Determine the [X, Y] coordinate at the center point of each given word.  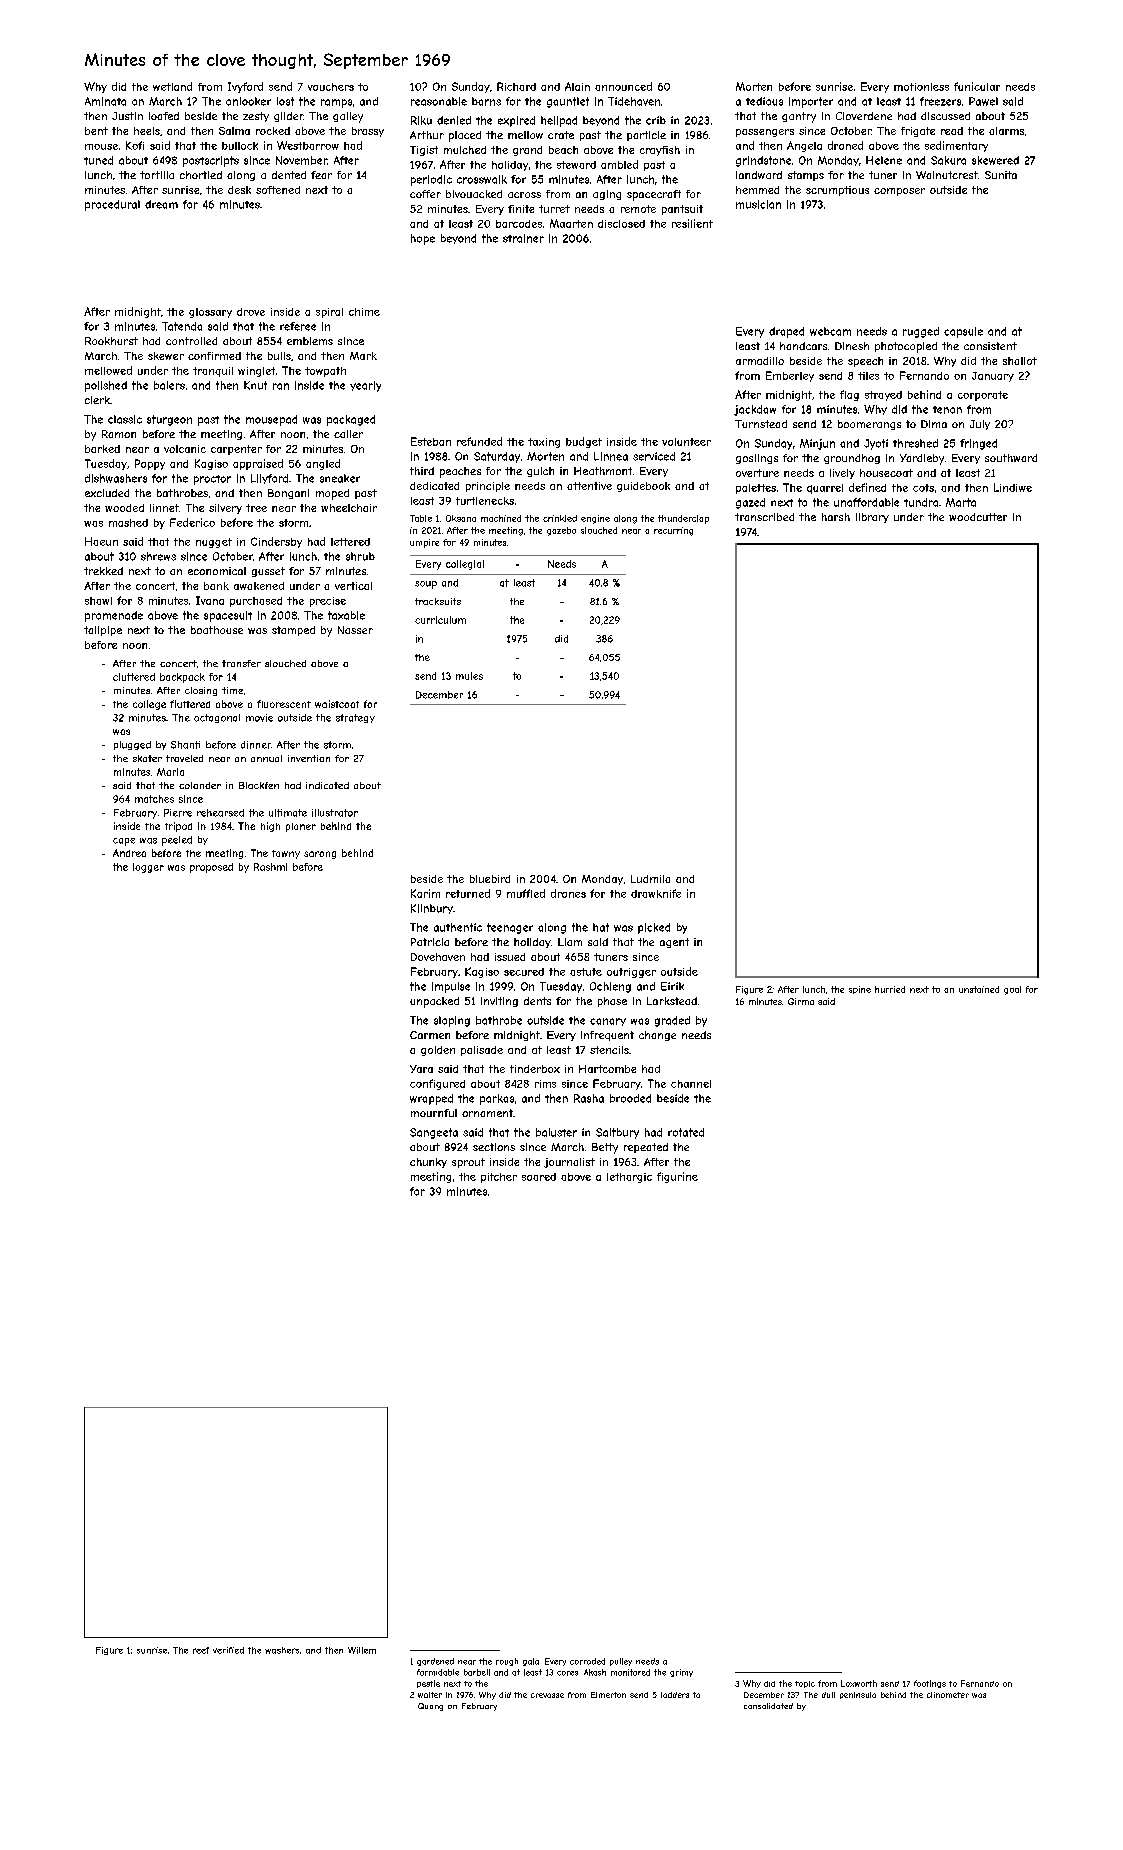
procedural [112, 205]
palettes [756, 489]
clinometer [948, 1695]
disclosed [621, 224]
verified [228, 1650]
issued [510, 957]
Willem [362, 1650]
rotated [686, 1132]
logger [148, 868]
